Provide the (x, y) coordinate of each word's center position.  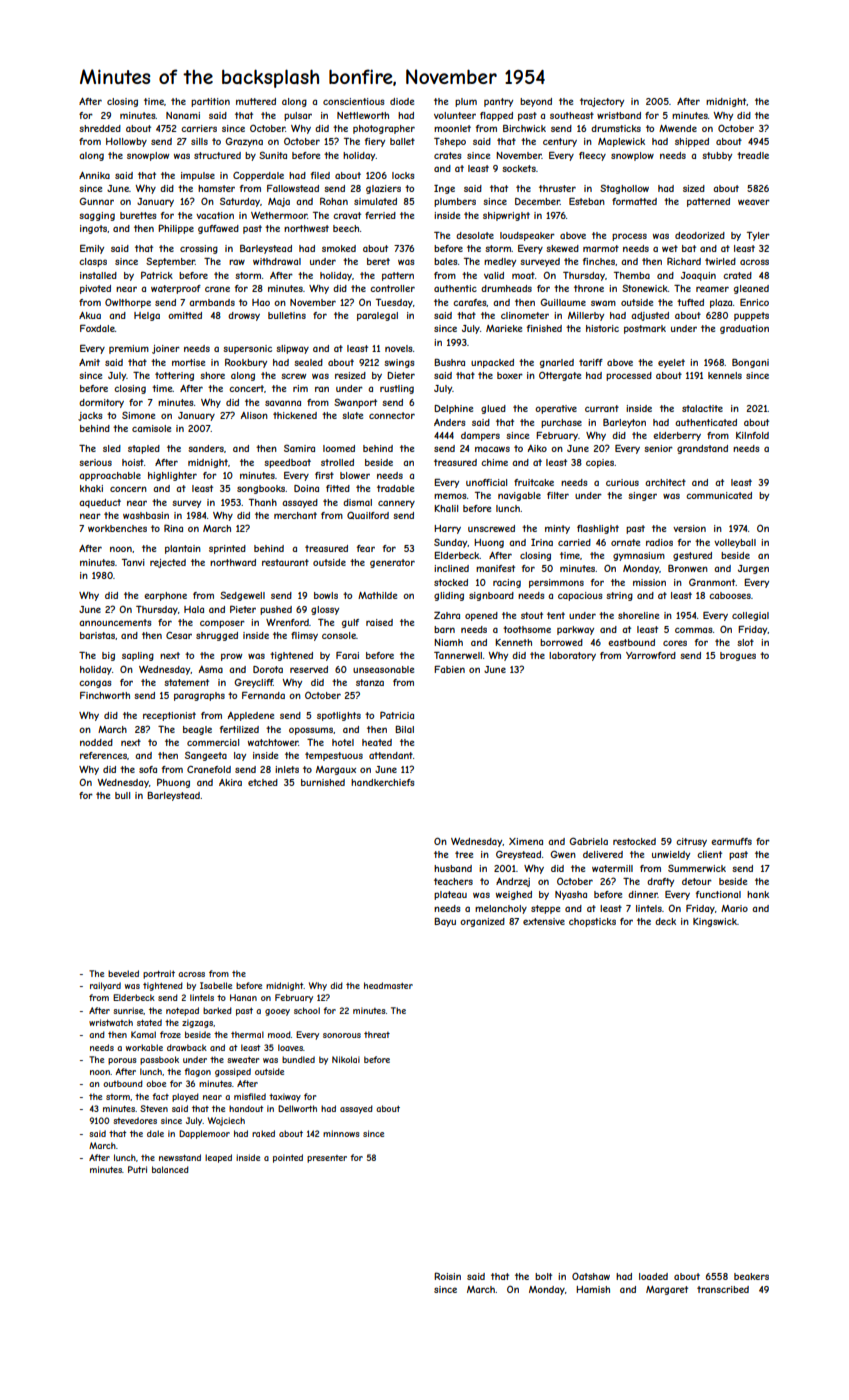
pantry (498, 102)
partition (210, 102)
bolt (543, 1276)
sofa (148, 769)
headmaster (388, 985)
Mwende (678, 128)
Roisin (447, 1276)
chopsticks (592, 922)
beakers (751, 1276)
